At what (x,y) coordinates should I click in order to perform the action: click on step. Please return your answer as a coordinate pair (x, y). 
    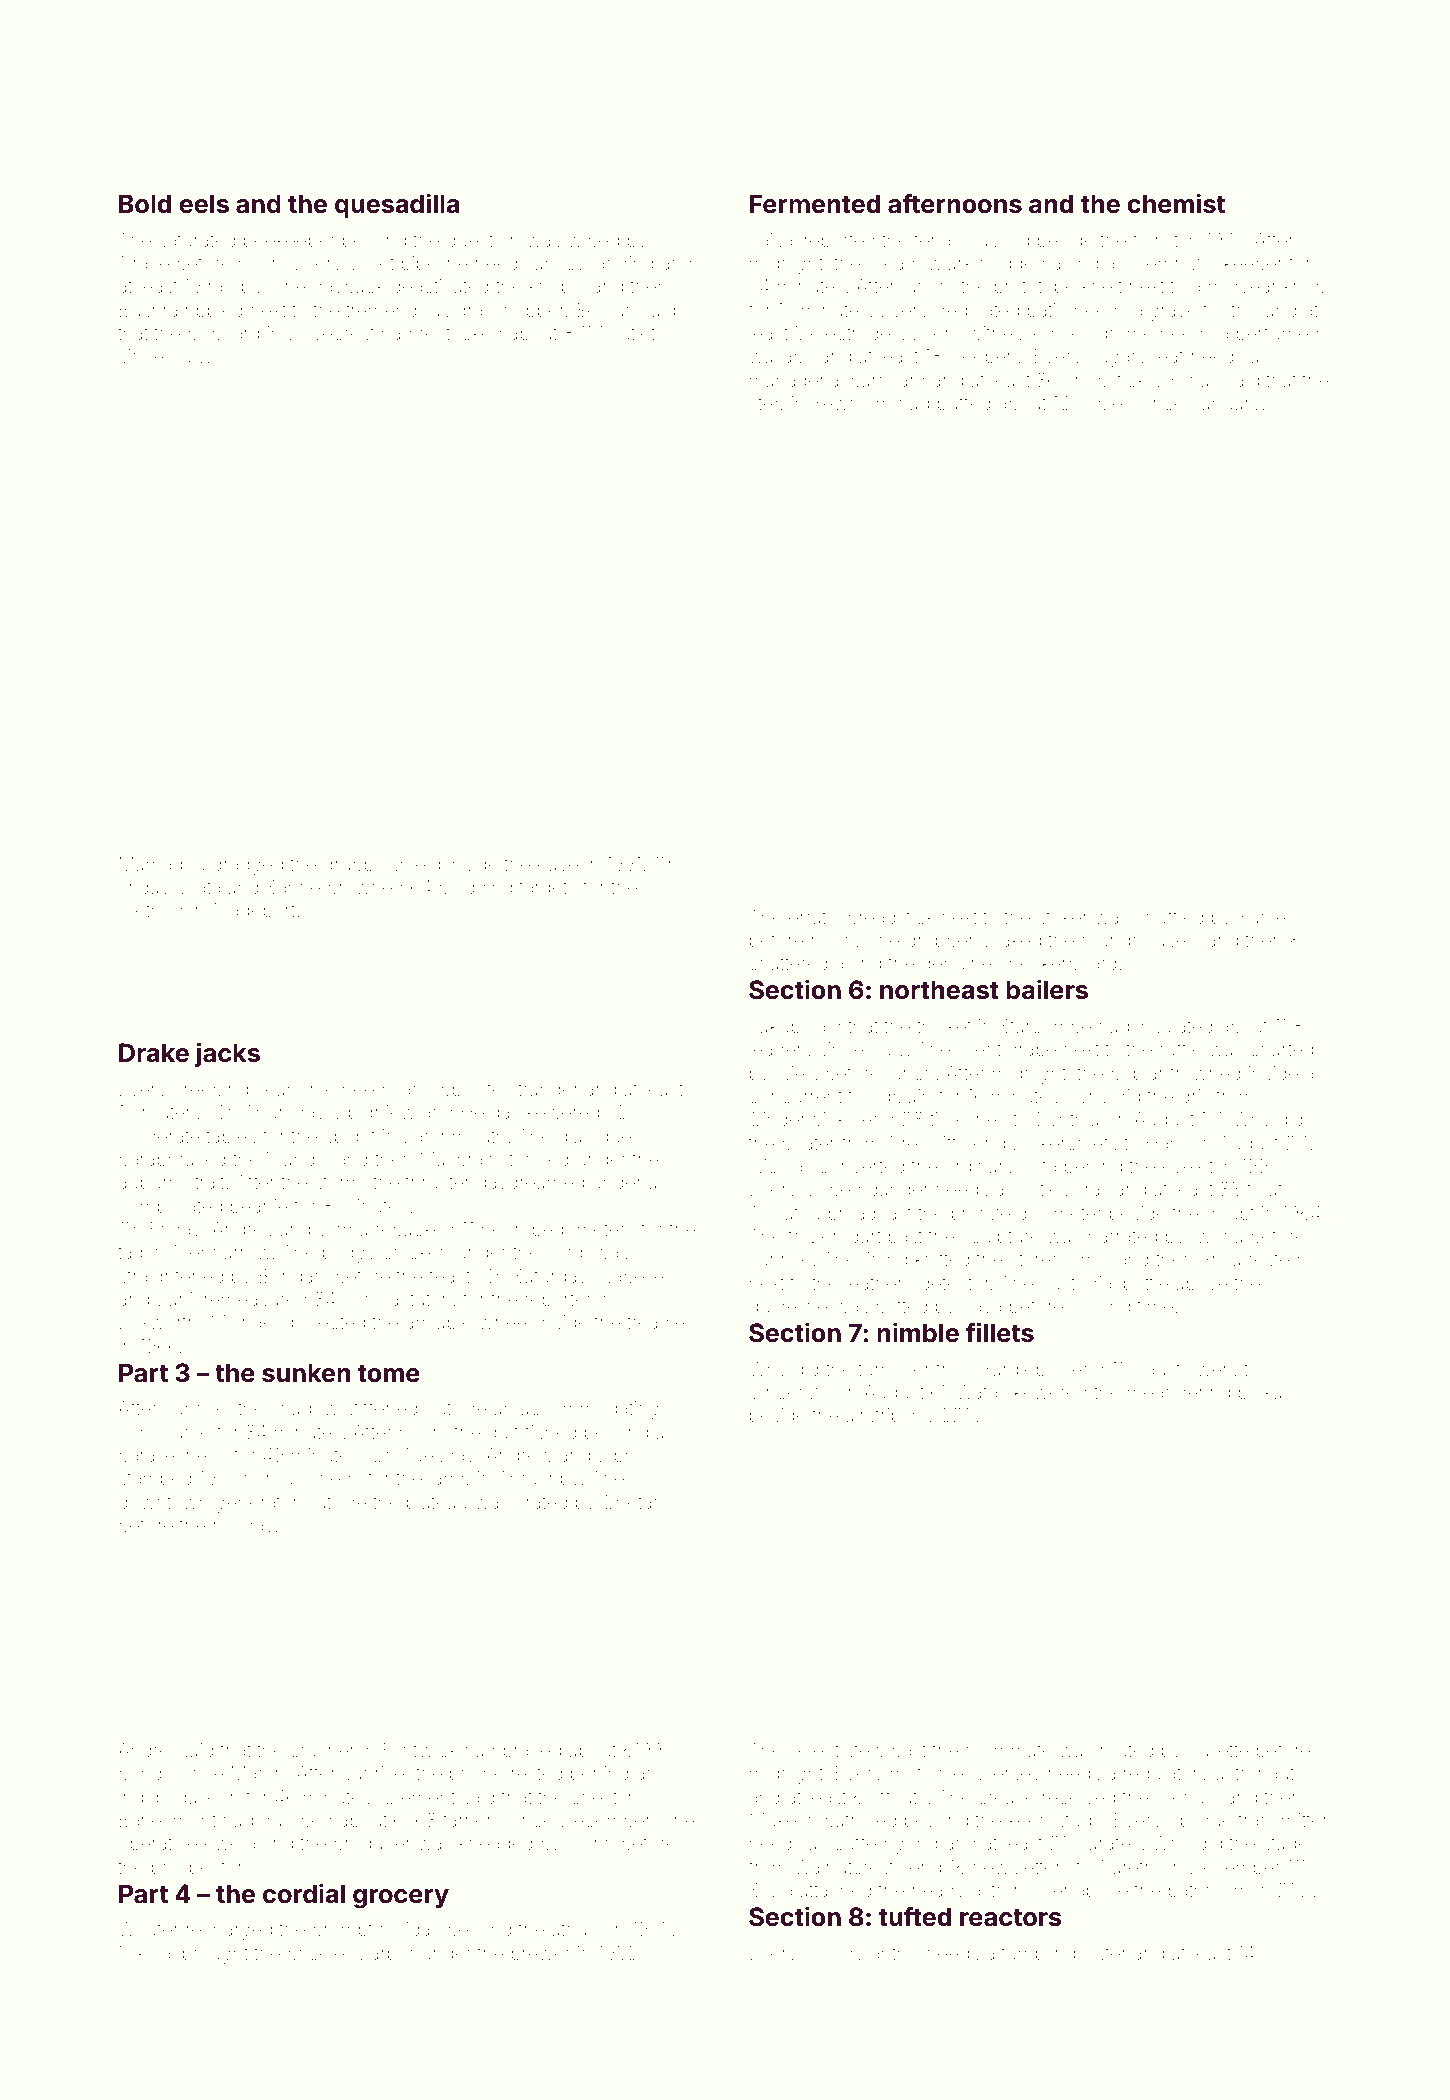
    Looking at the image, I should click on (767, 405).
